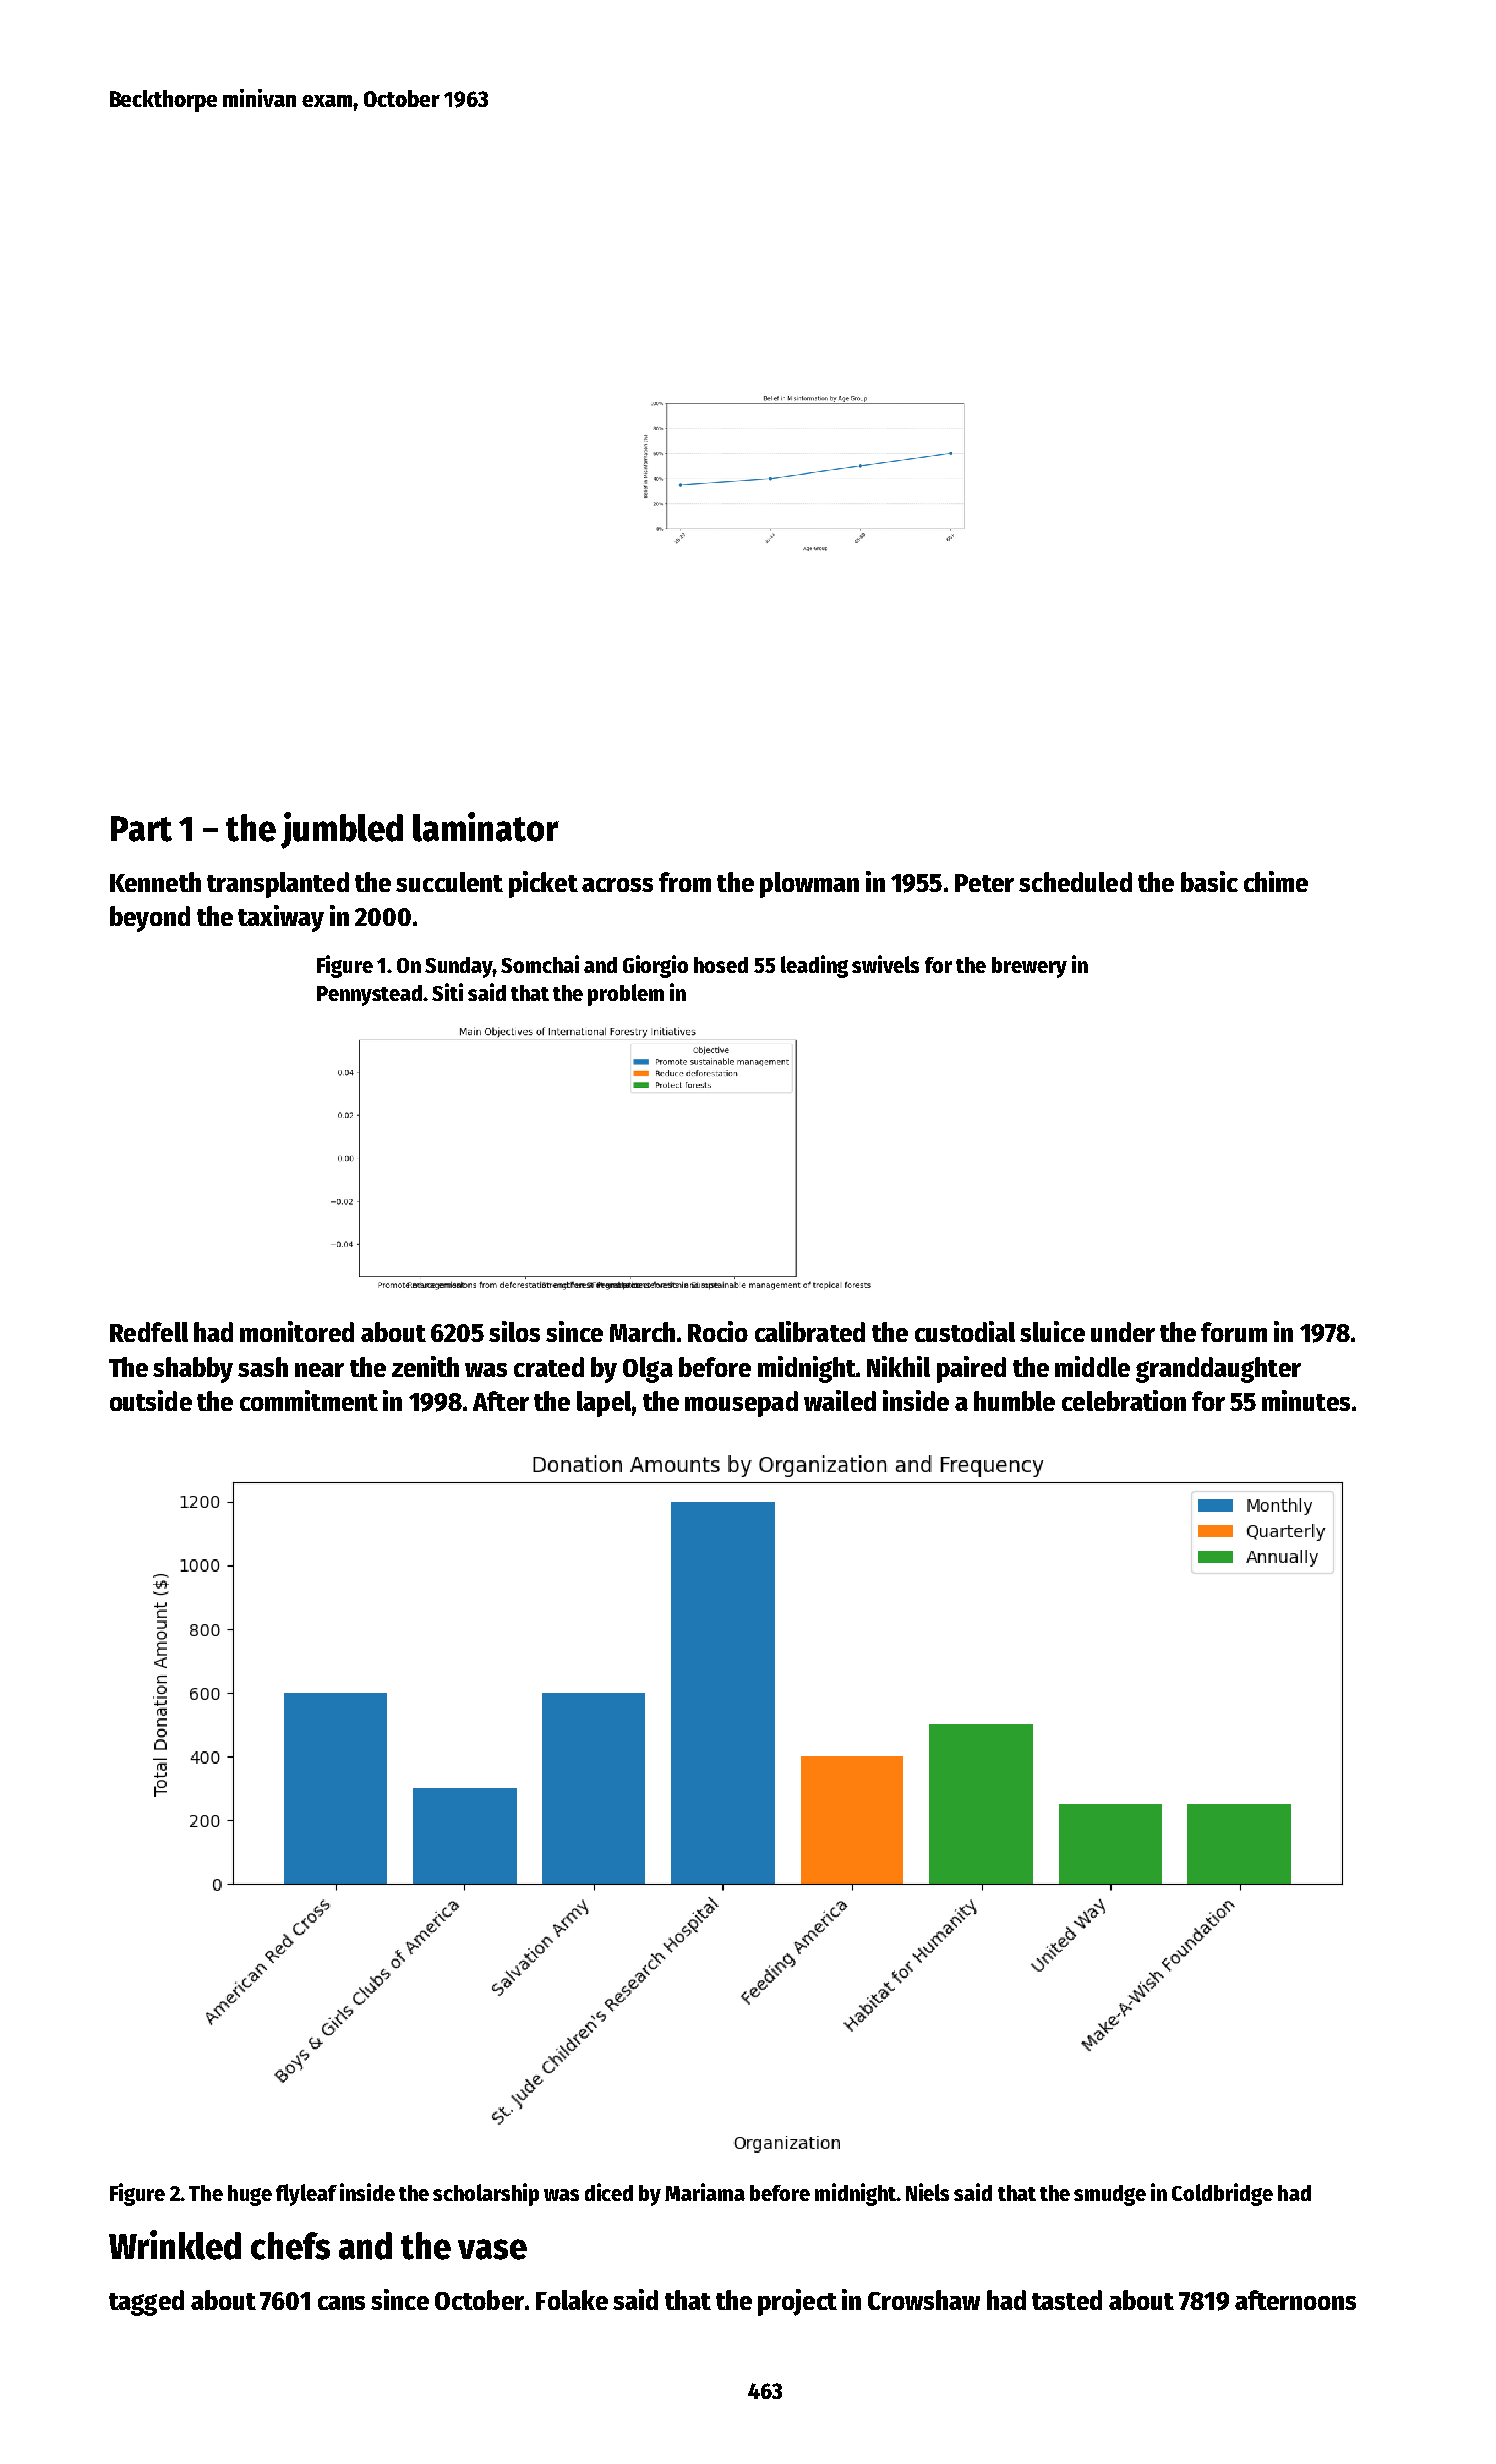 The height and width of the document is (2464, 1496). I want to click on huge, so click(250, 2195).
